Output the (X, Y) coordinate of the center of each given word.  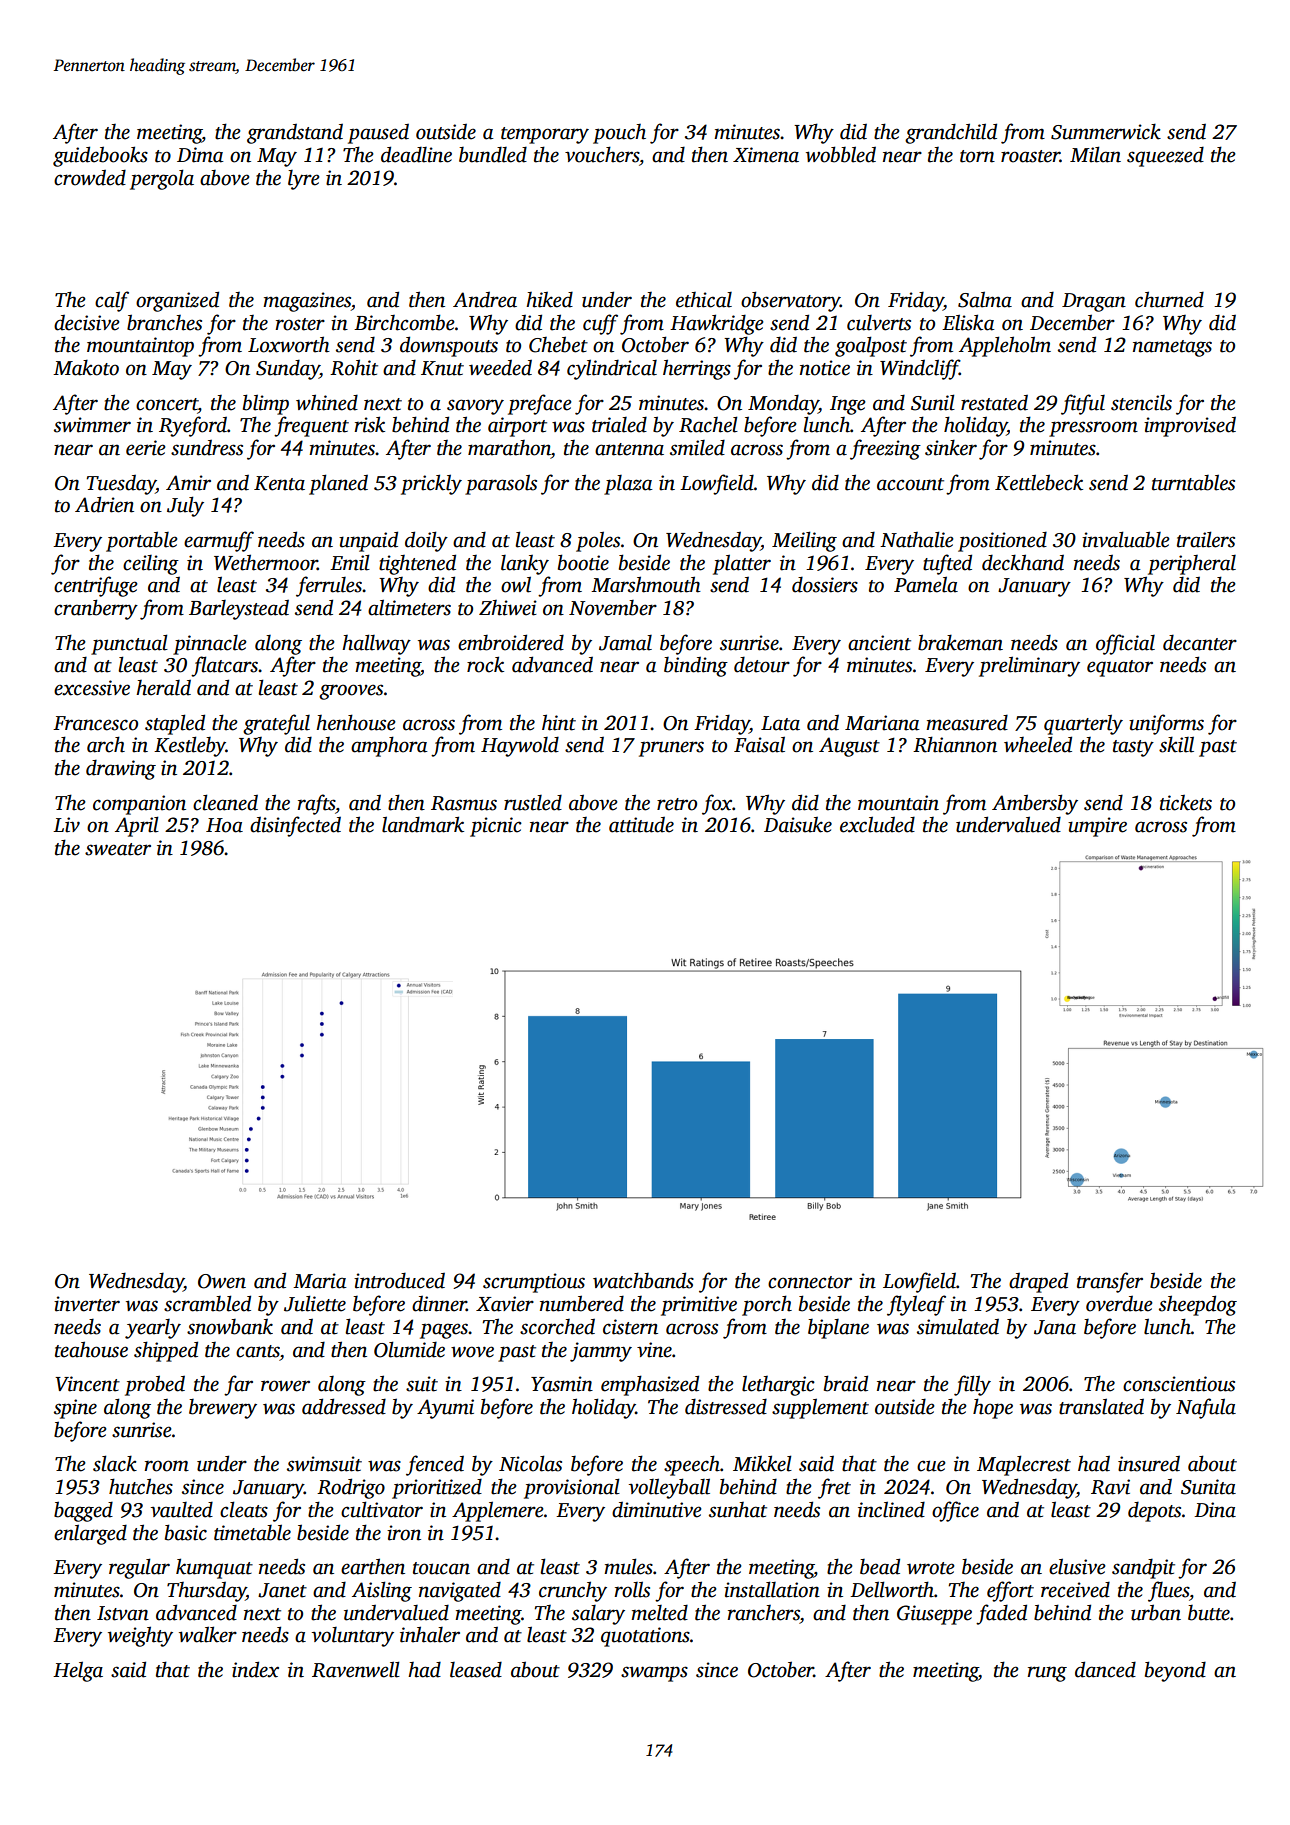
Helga (78, 1671)
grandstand (295, 134)
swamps (654, 1674)
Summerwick (1106, 131)
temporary (545, 135)
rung (1047, 1674)
